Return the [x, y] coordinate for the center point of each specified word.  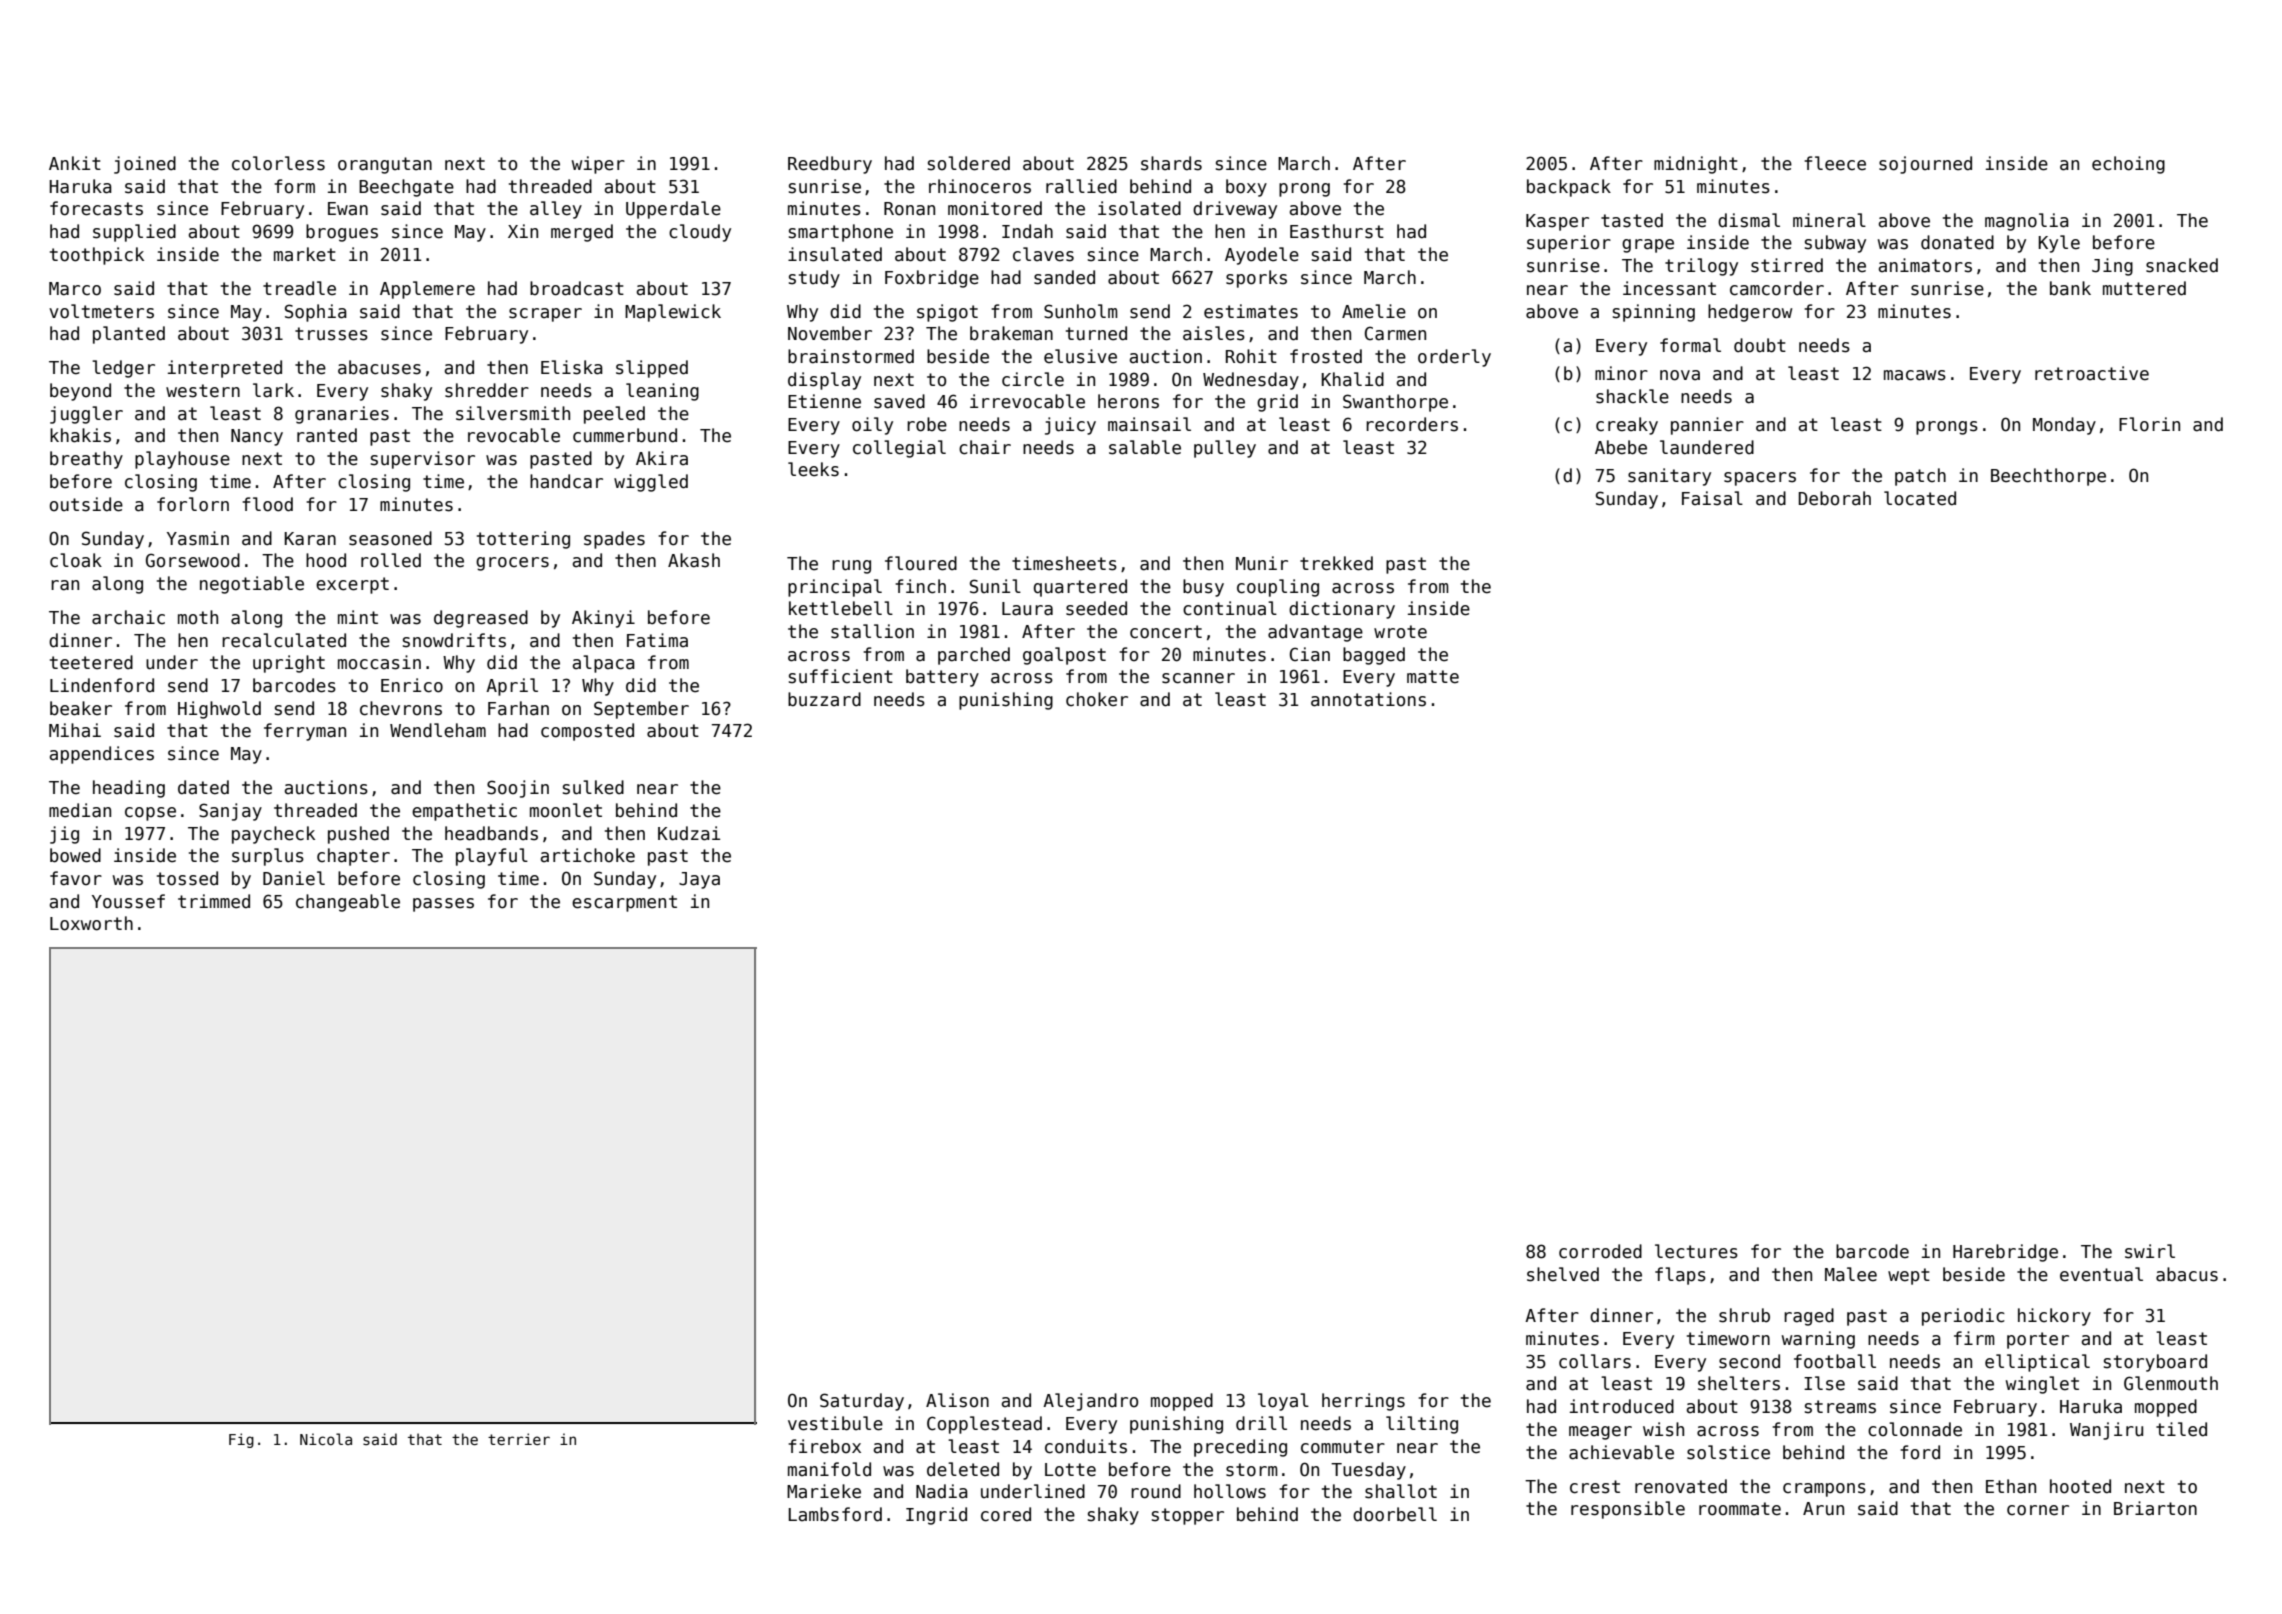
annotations [1368, 699]
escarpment [624, 903]
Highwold [219, 710]
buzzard [824, 699]
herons [1128, 401]
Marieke [824, 1491]
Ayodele [1262, 256]
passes [443, 905]
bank [2070, 288]
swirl [2150, 1251]
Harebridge [2005, 1253]
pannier [1707, 426]
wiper [598, 165]
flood [267, 504]
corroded [1600, 1251]
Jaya [699, 880]
